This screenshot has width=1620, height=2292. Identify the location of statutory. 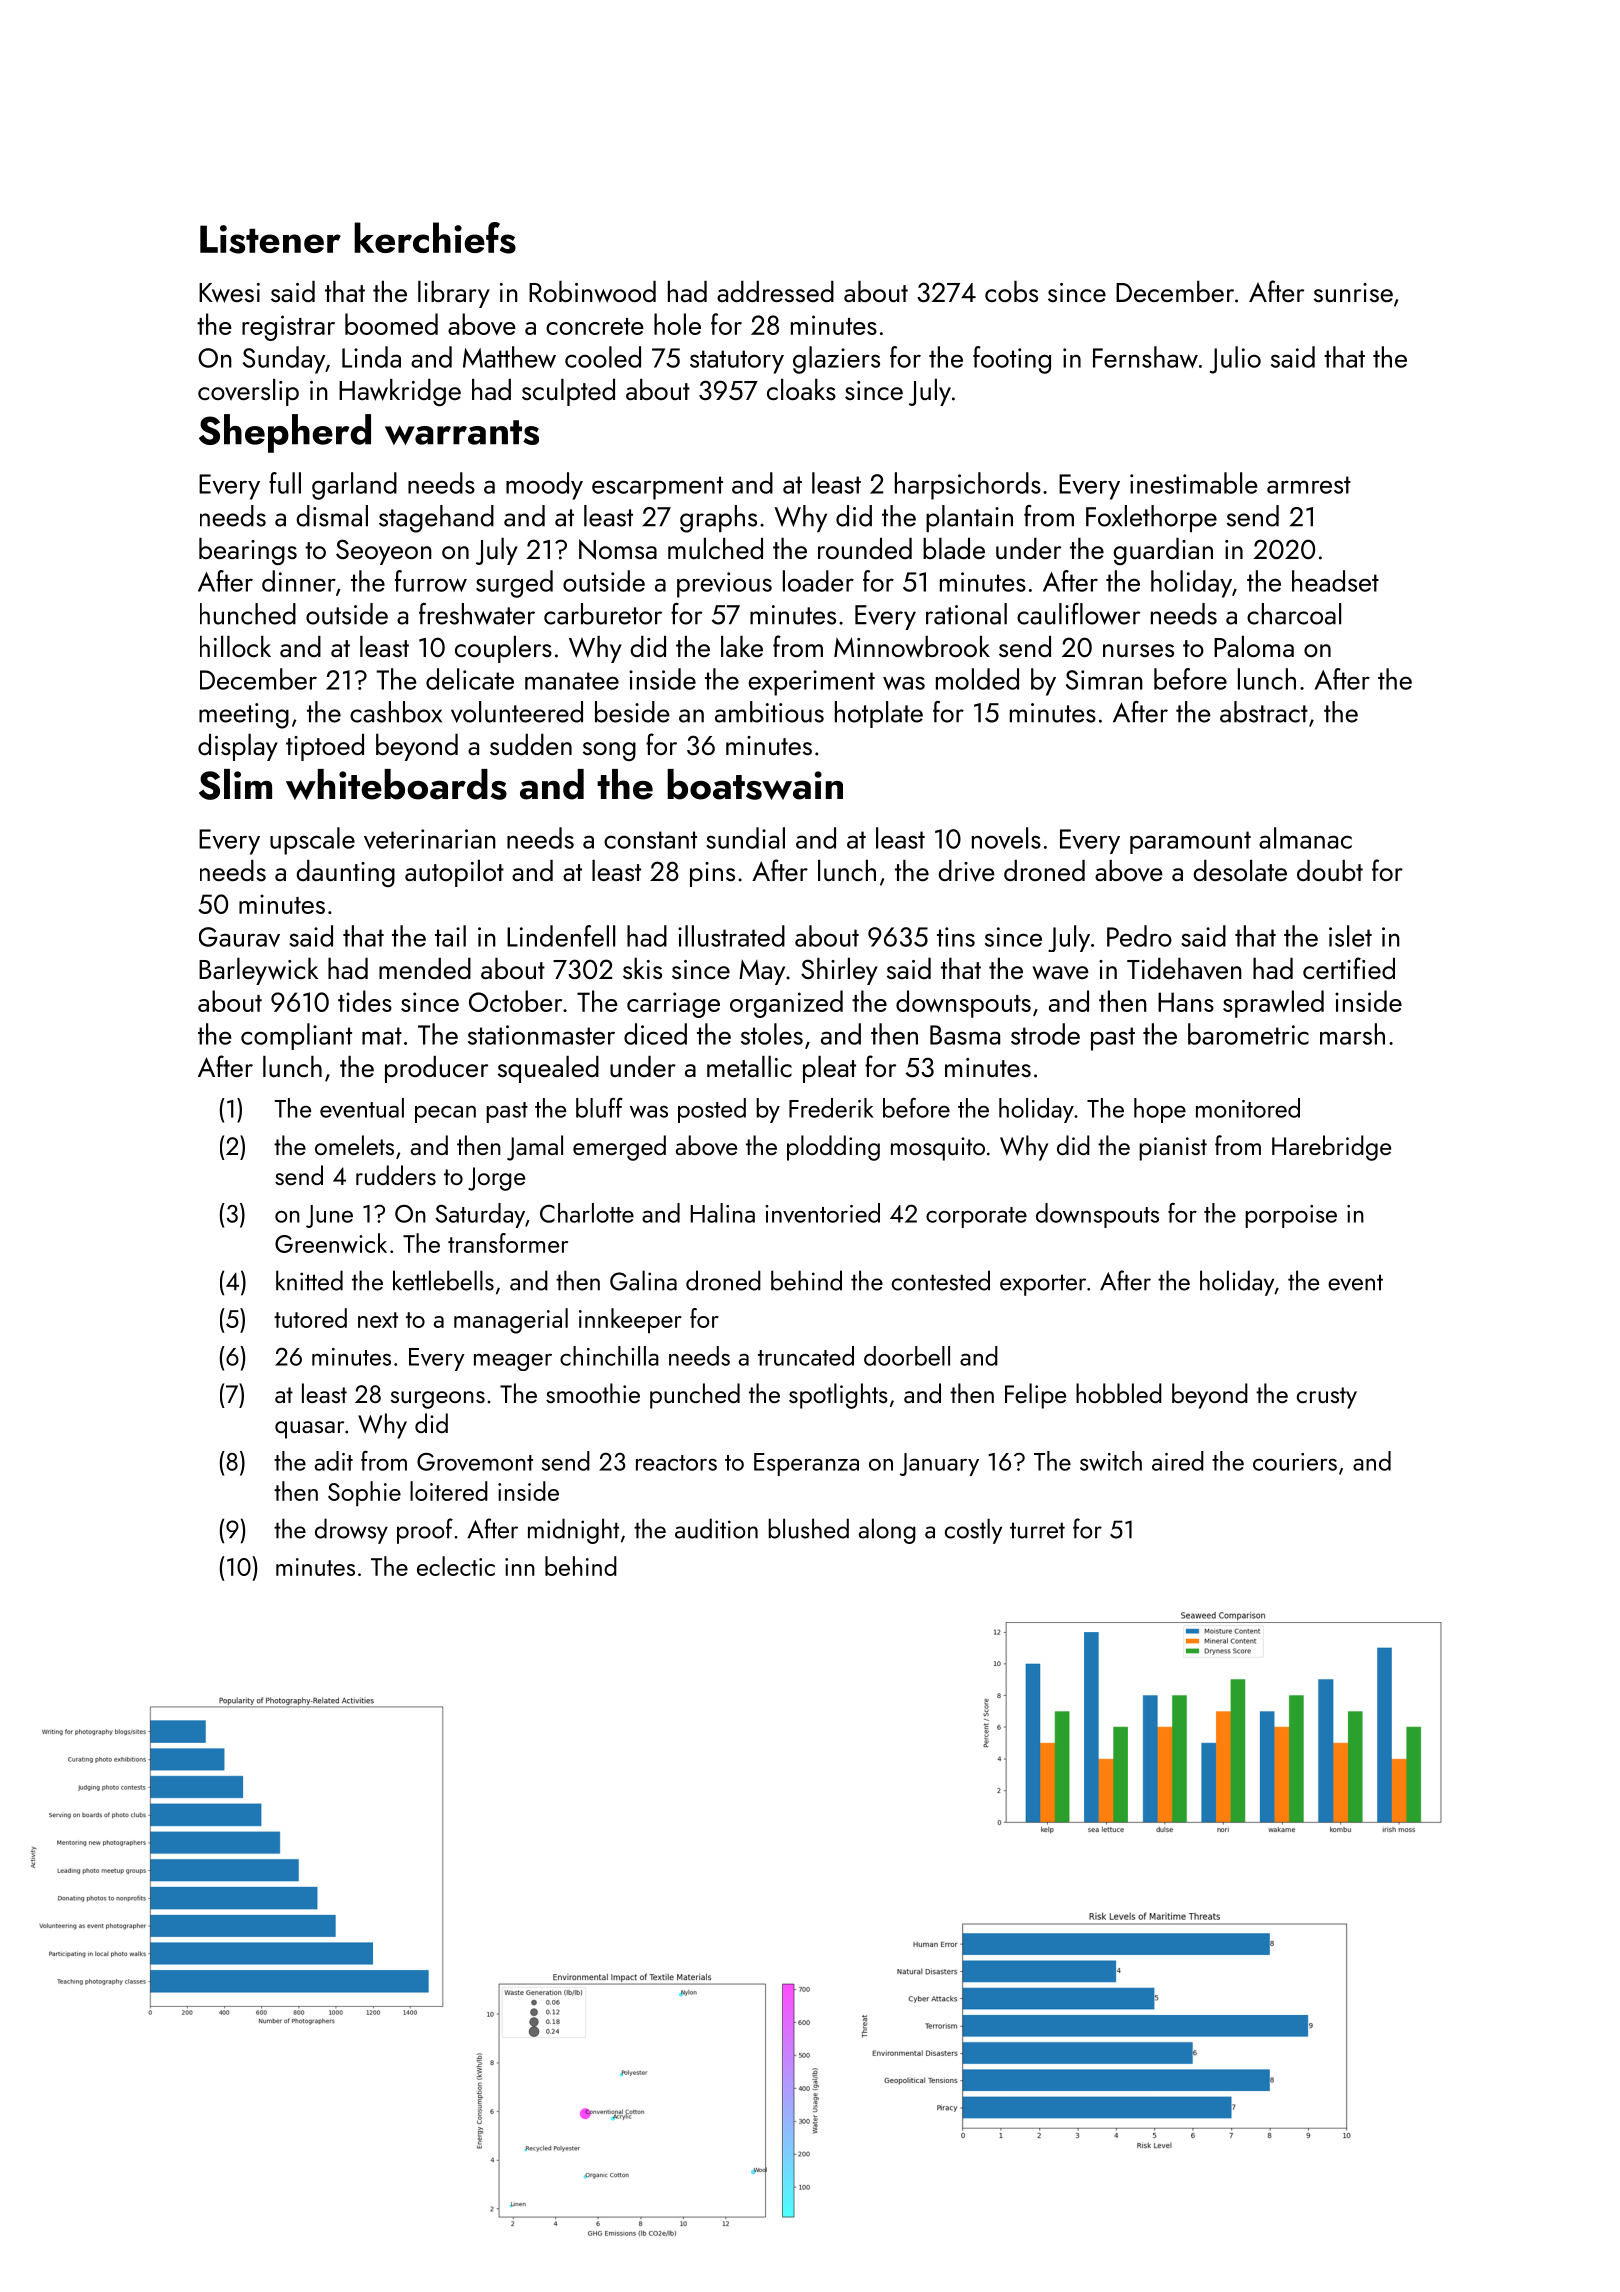
(737, 362).
